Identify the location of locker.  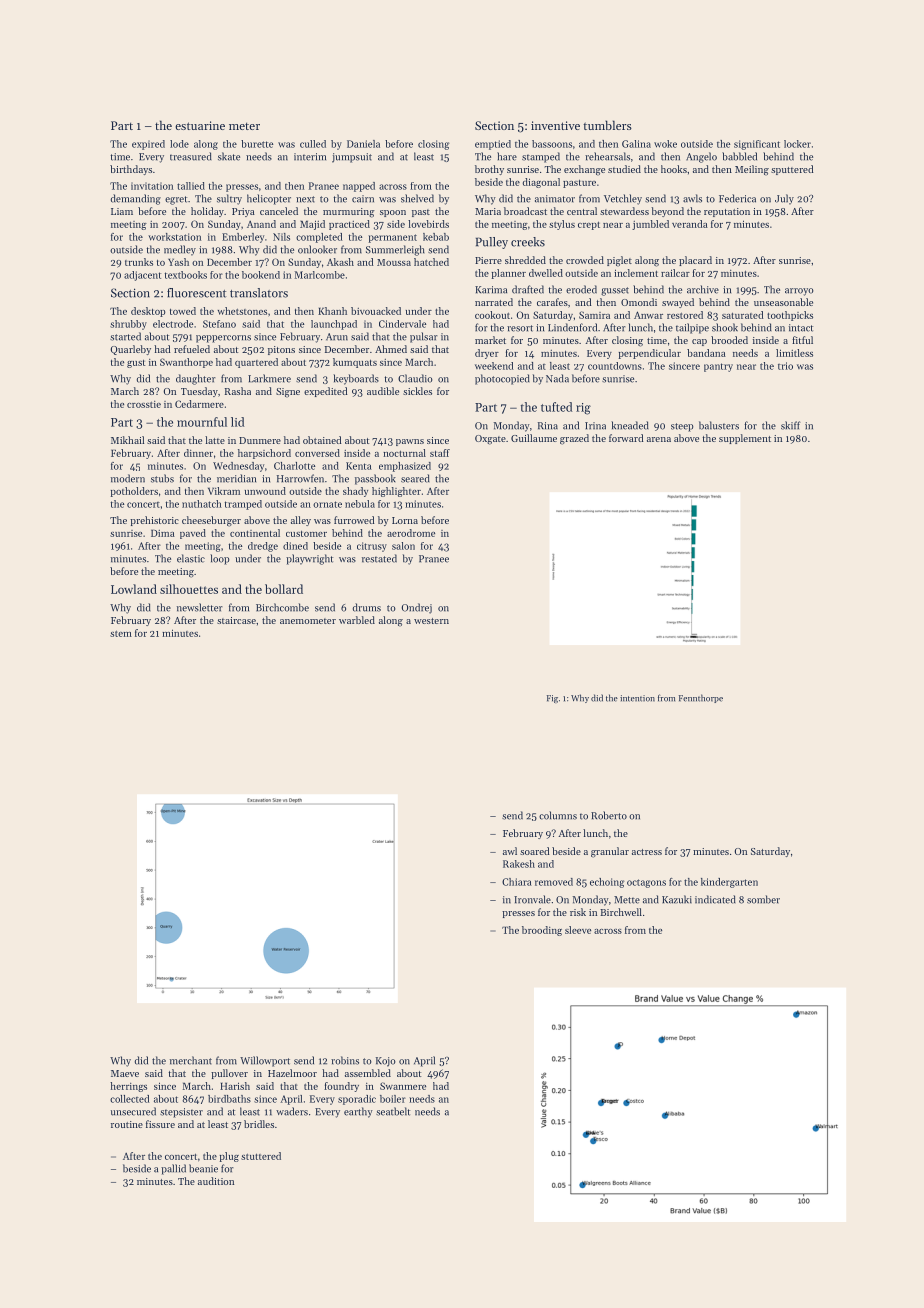
(797, 144).
